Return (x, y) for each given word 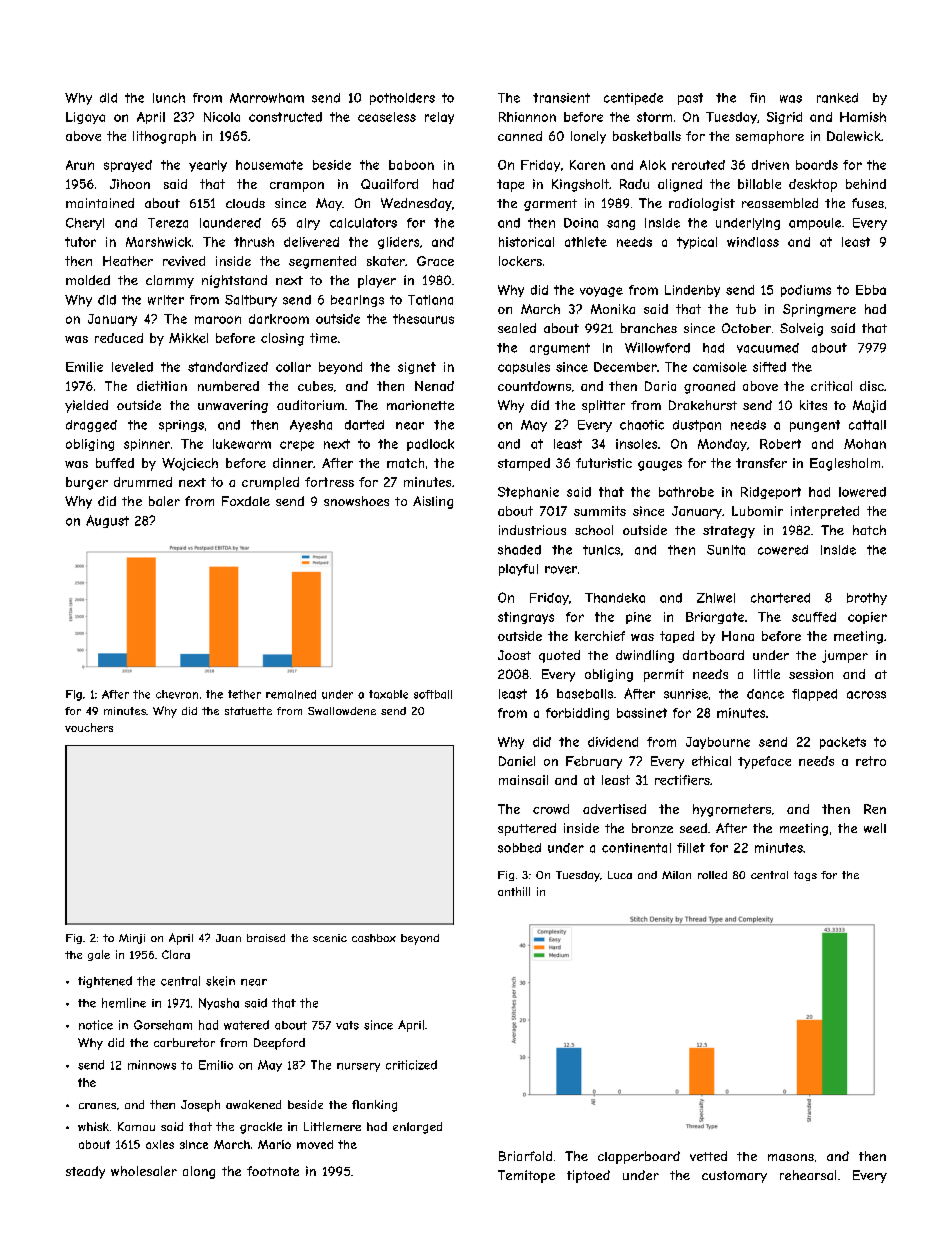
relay (439, 118)
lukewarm (242, 444)
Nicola (222, 117)
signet (417, 368)
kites (813, 405)
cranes (97, 1106)
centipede (633, 99)
